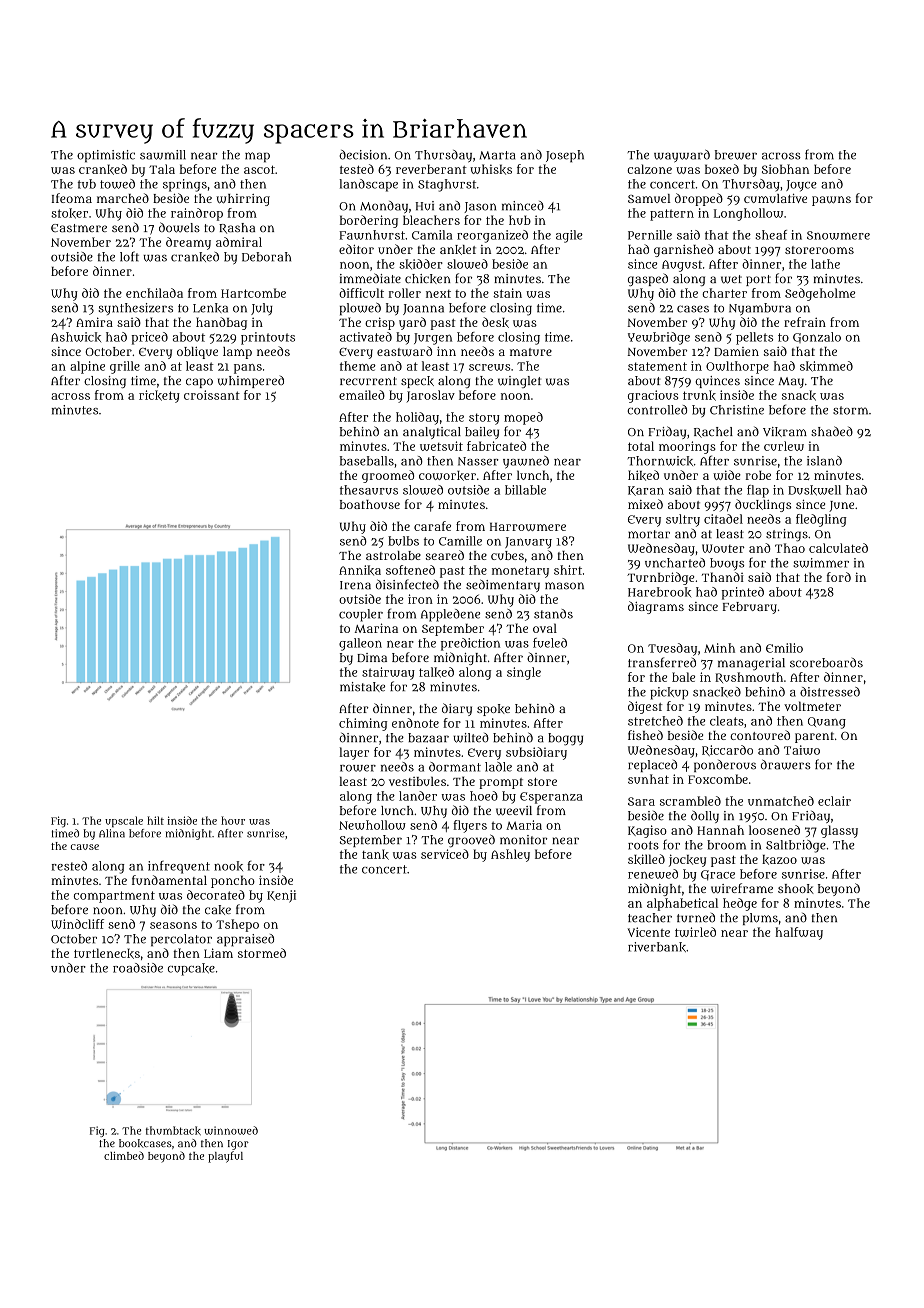 This screenshot has width=924, height=1308. I want to click on Nasser, so click(478, 461).
